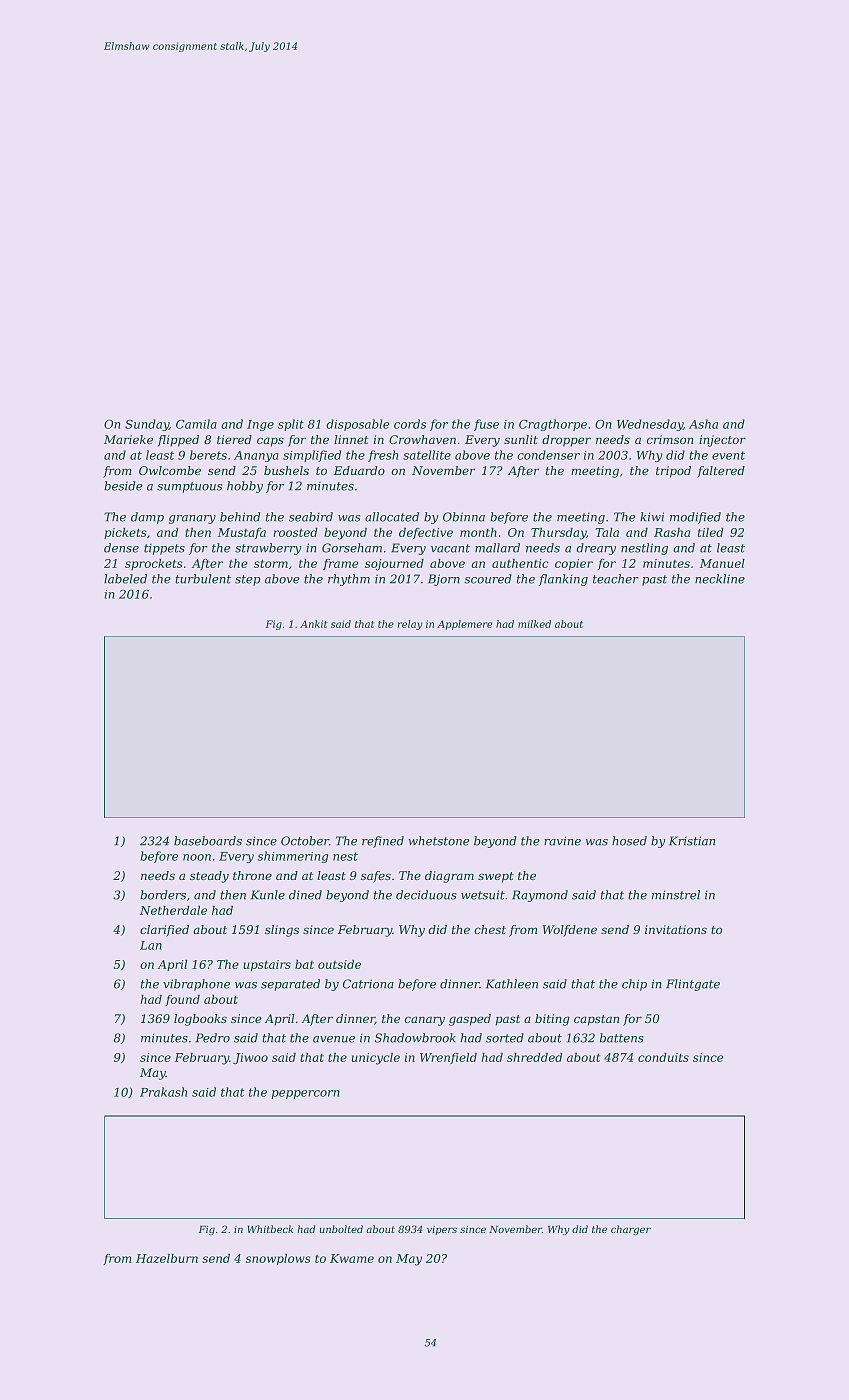 The width and height of the screenshot is (849, 1400). I want to click on refined, so click(383, 842).
